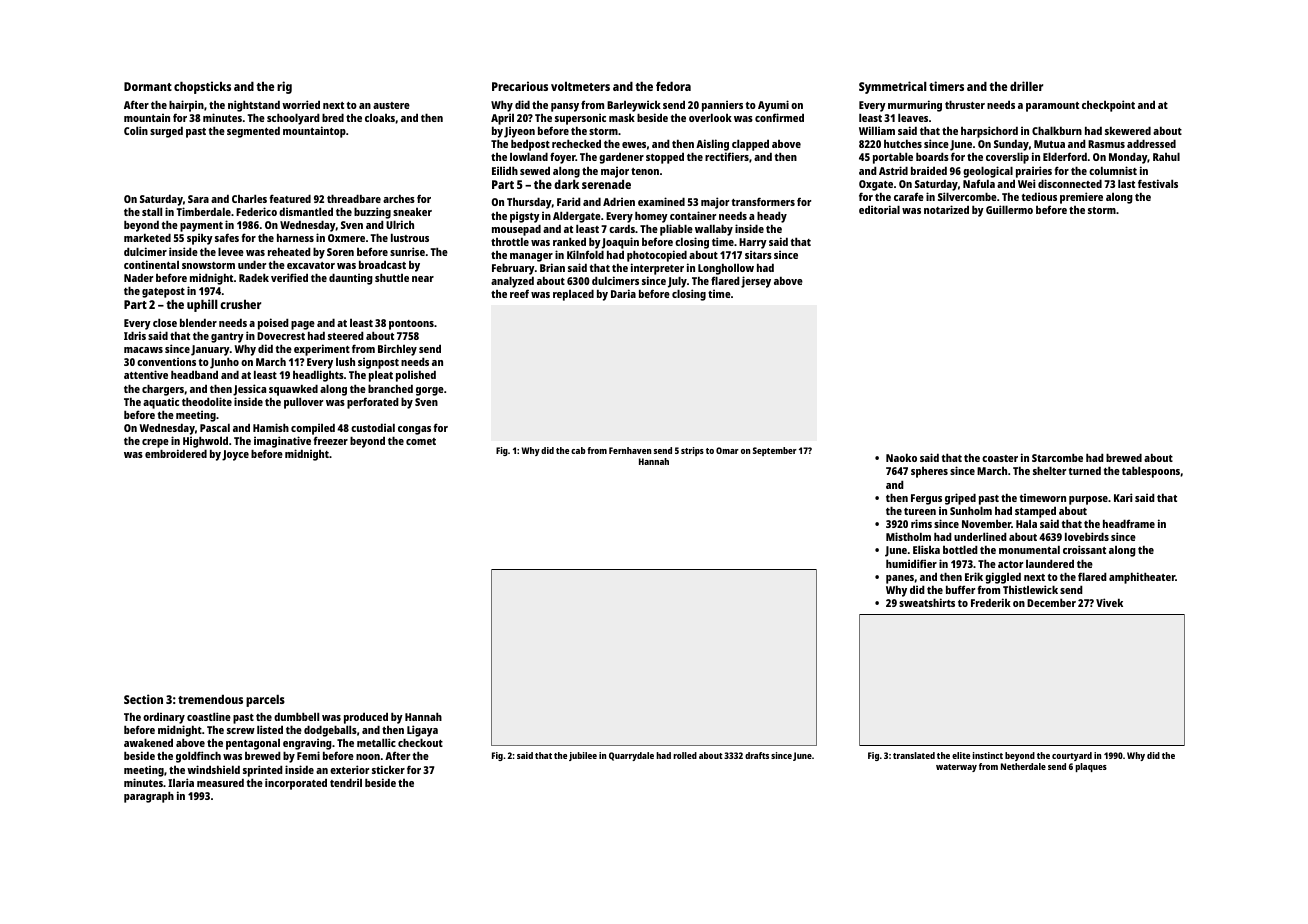  Describe the element at coordinates (757, 755) in the screenshot. I see `drafts` at that location.
